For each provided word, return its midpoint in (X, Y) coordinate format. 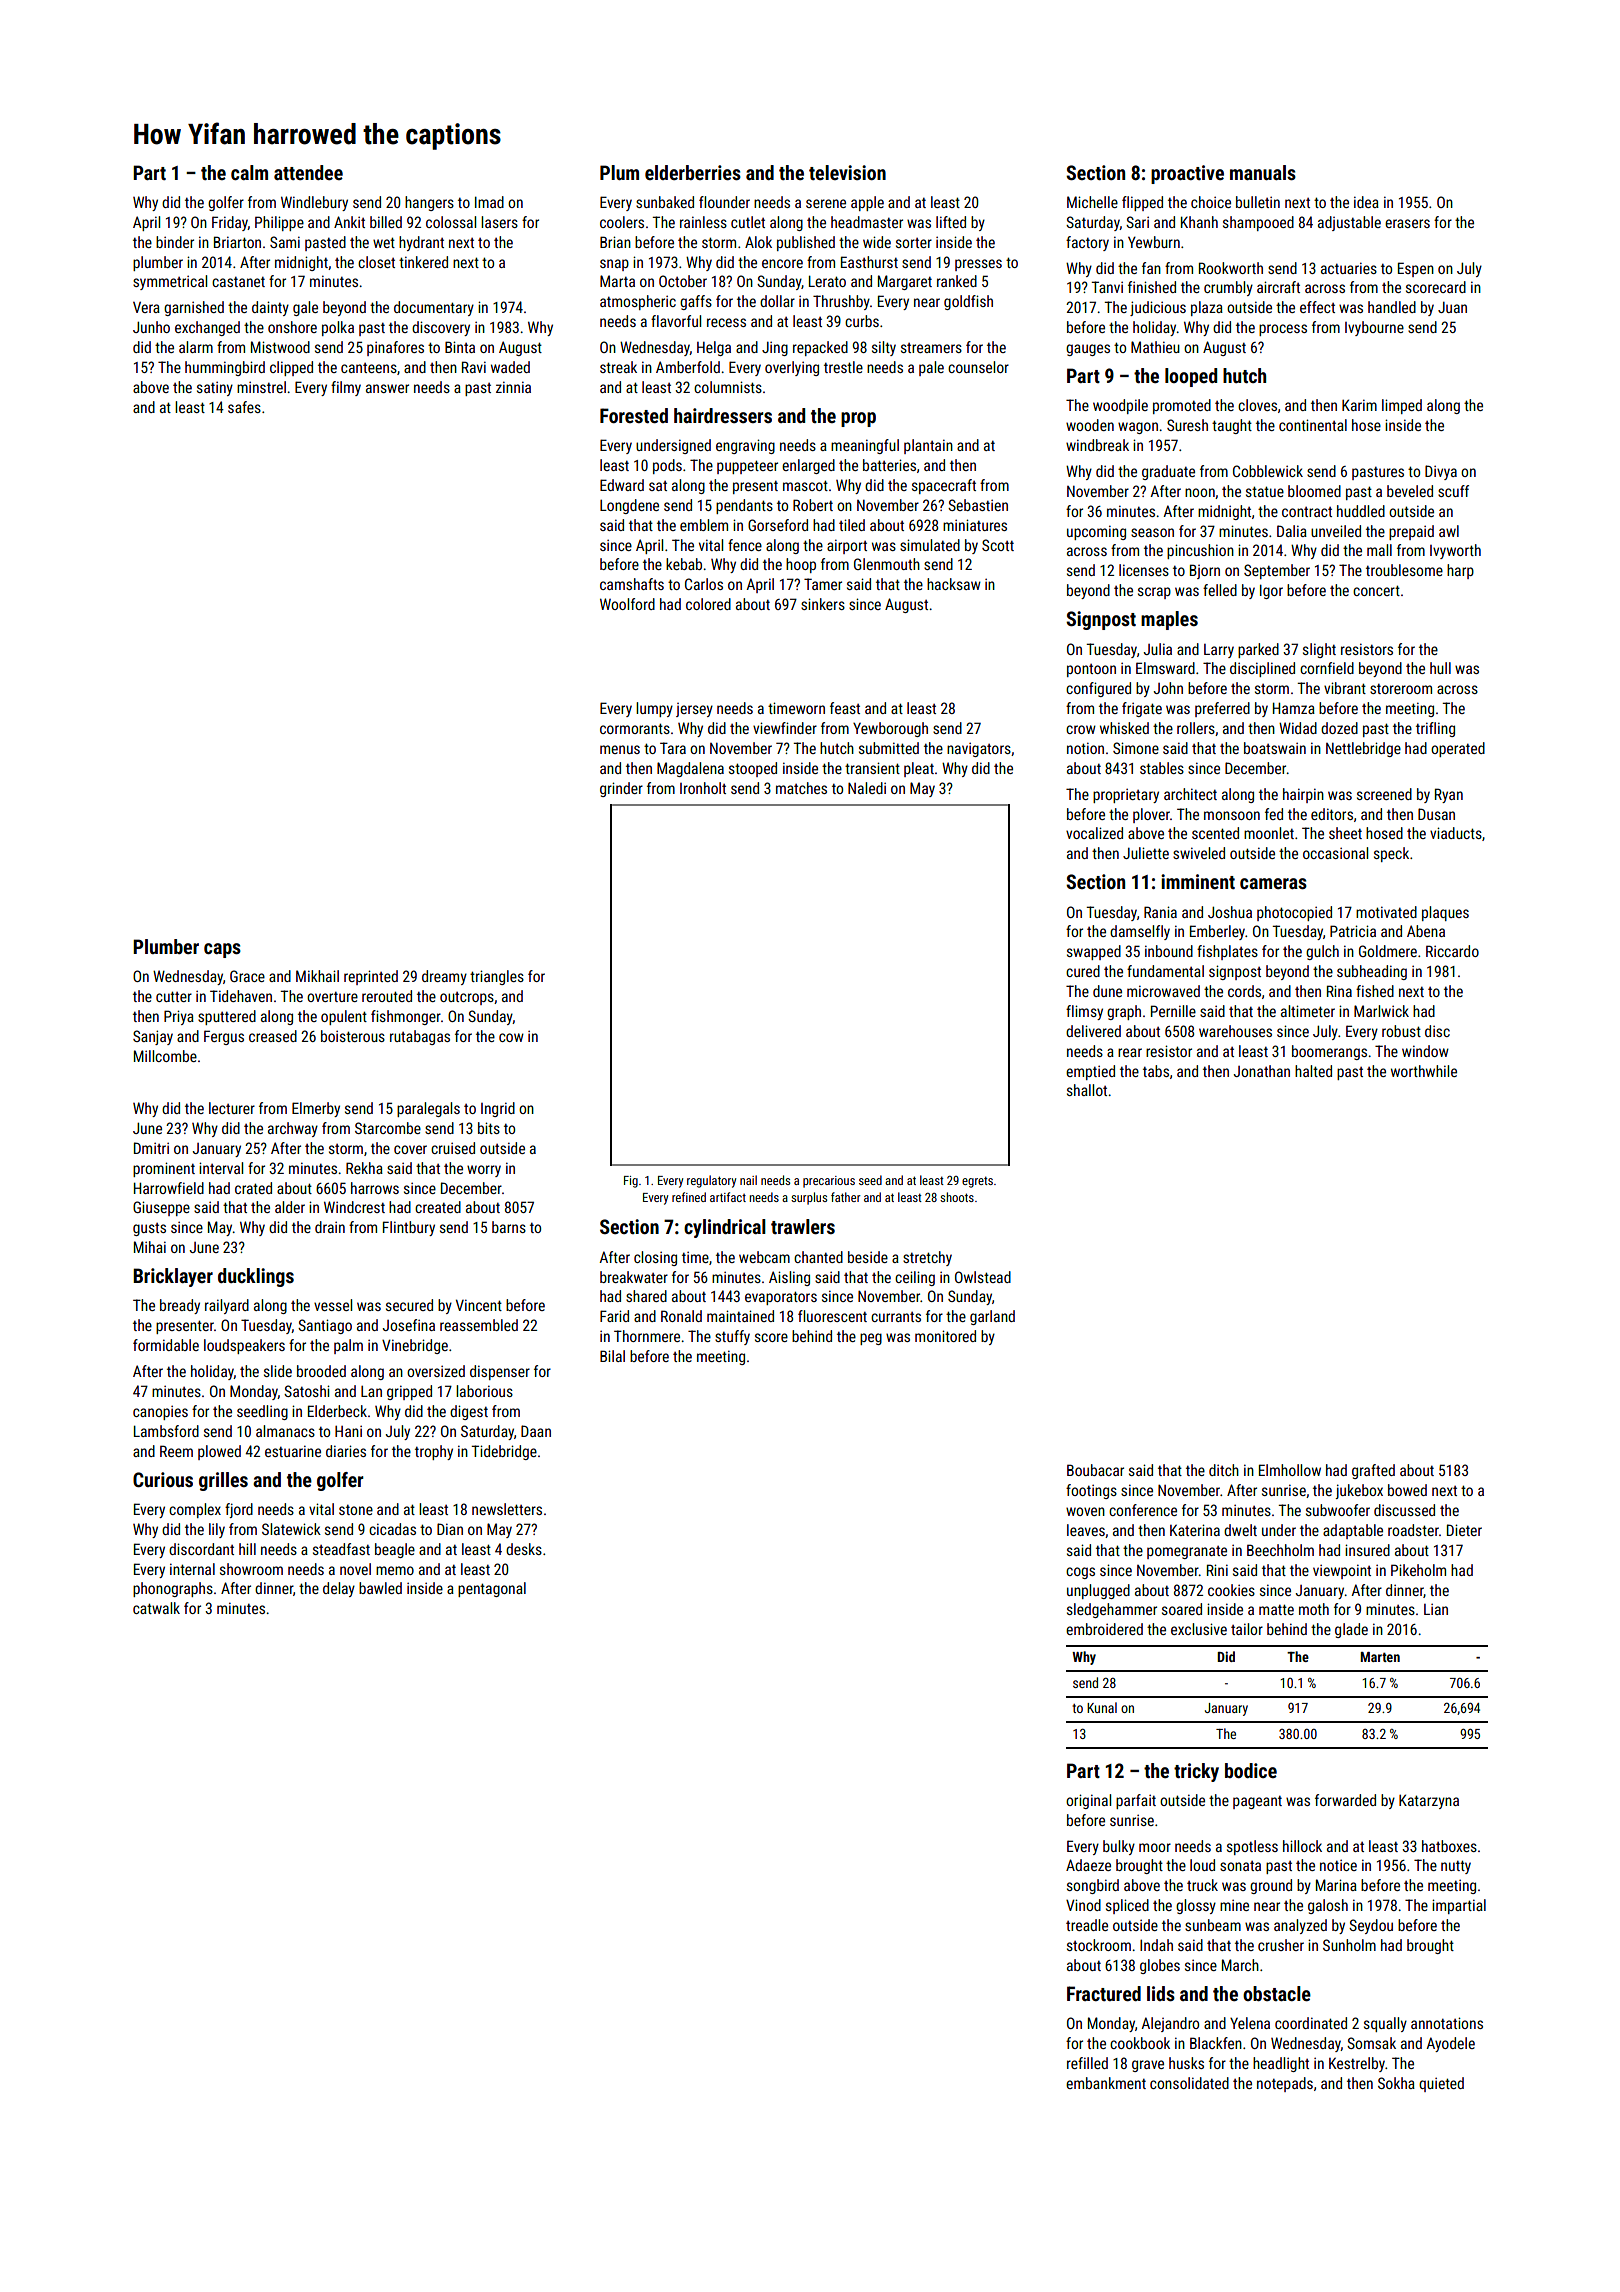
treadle (1087, 1925)
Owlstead (983, 1277)
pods (667, 466)
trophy (434, 1452)
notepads (1285, 2084)
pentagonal (492, 1589)
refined (689, 1197)
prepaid (1411, 532)
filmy (346, 388)
